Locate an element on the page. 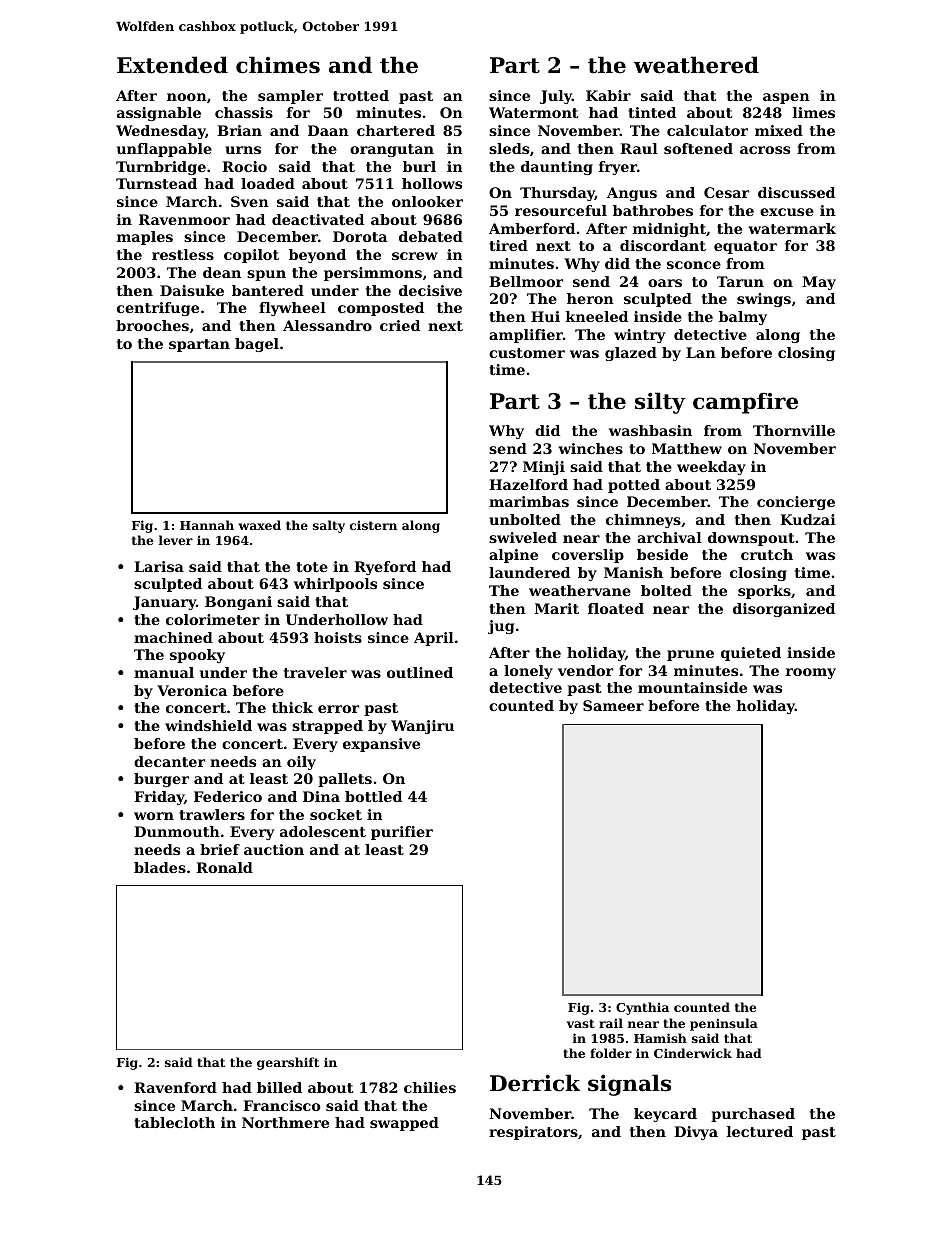 This image has height=1233, width=952. Hannah is located at coordinates (207, 525).
